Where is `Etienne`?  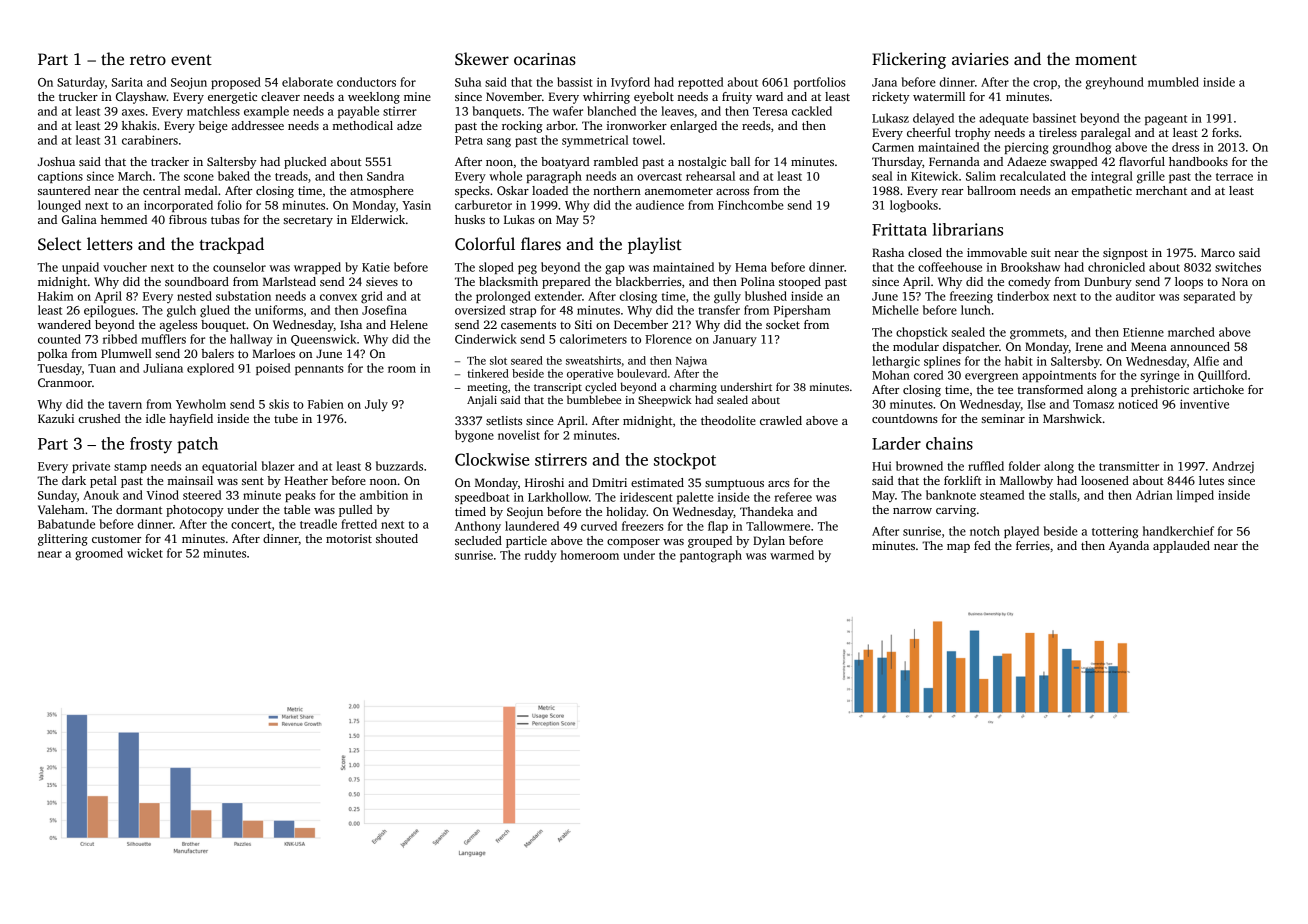 Etienne is located at coordinates (1143, 332).
